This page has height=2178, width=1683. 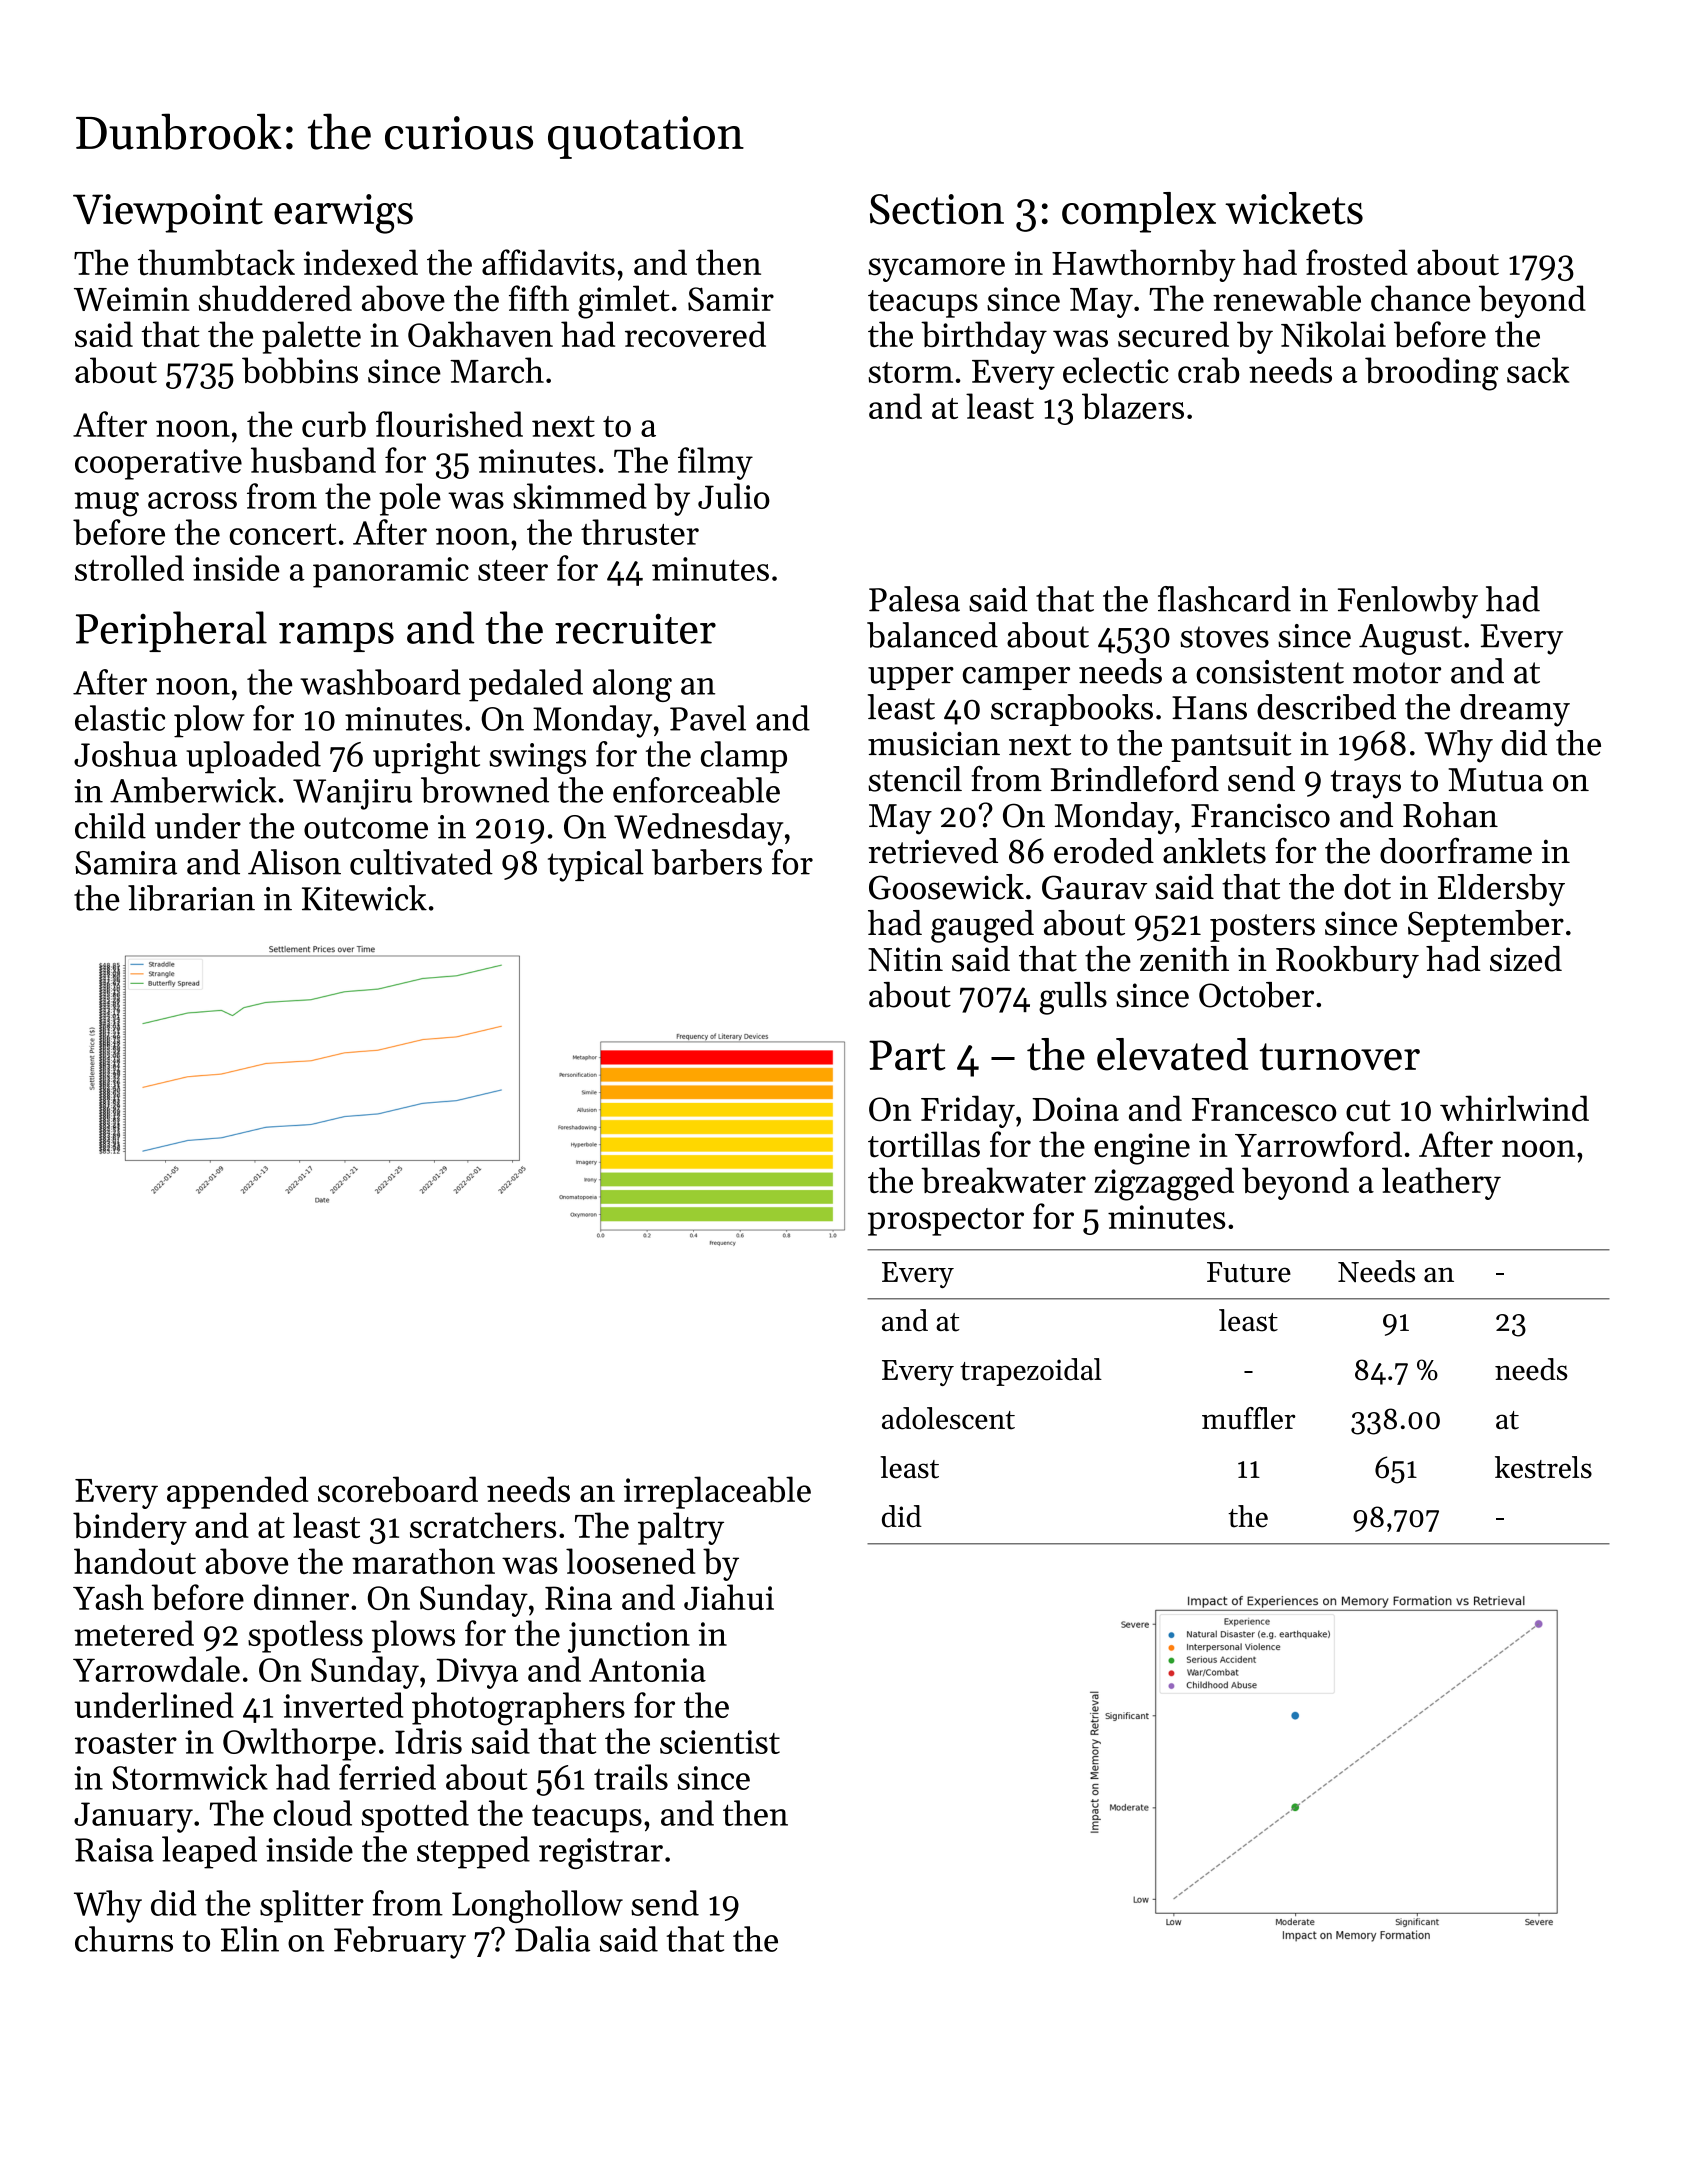 I want to click on wickets, so click(x=1294, y=208).
